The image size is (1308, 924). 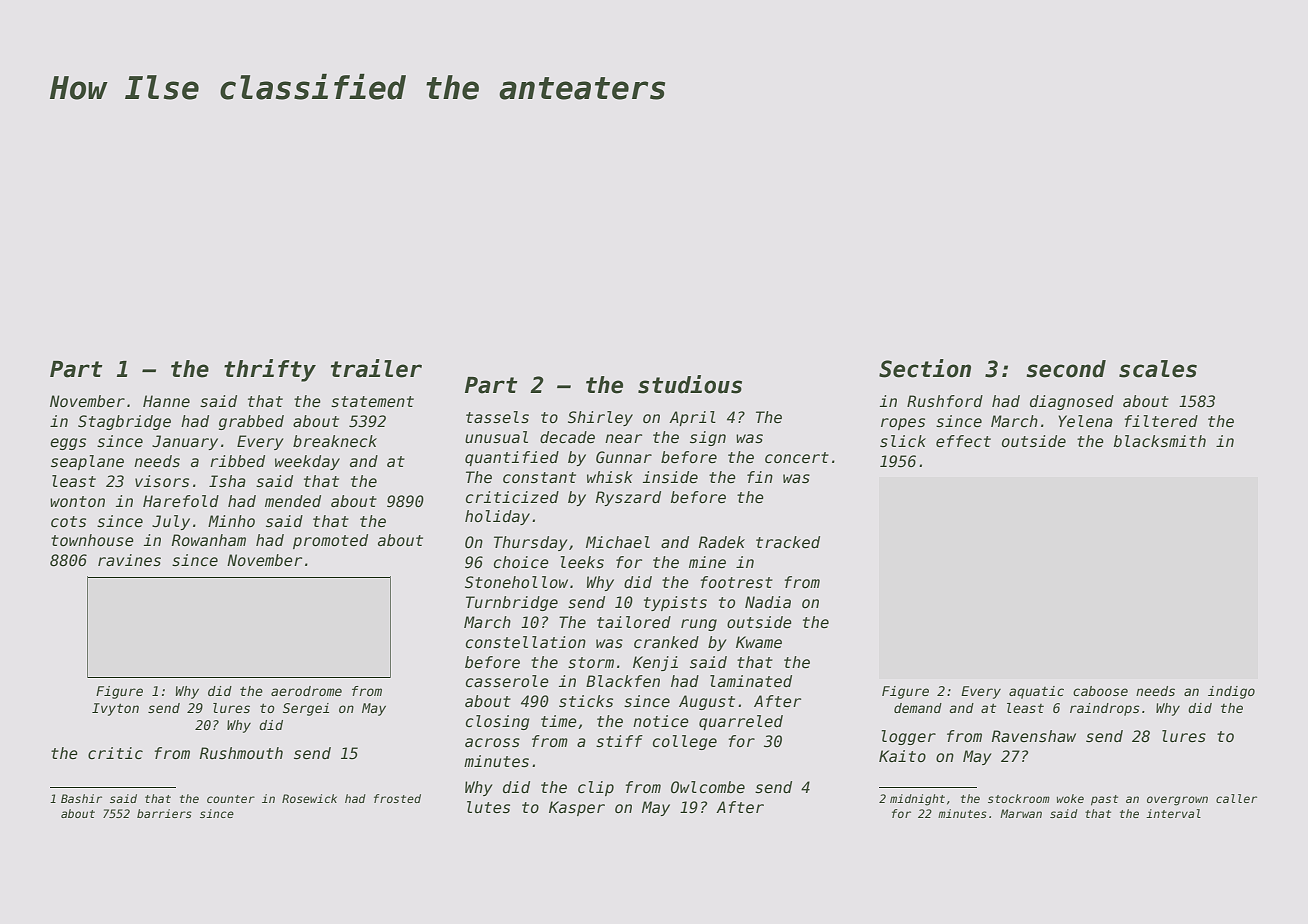 What do you see at coordinates (760, 477) in the image?
I see `fin` at bounding box center [760, 477].
